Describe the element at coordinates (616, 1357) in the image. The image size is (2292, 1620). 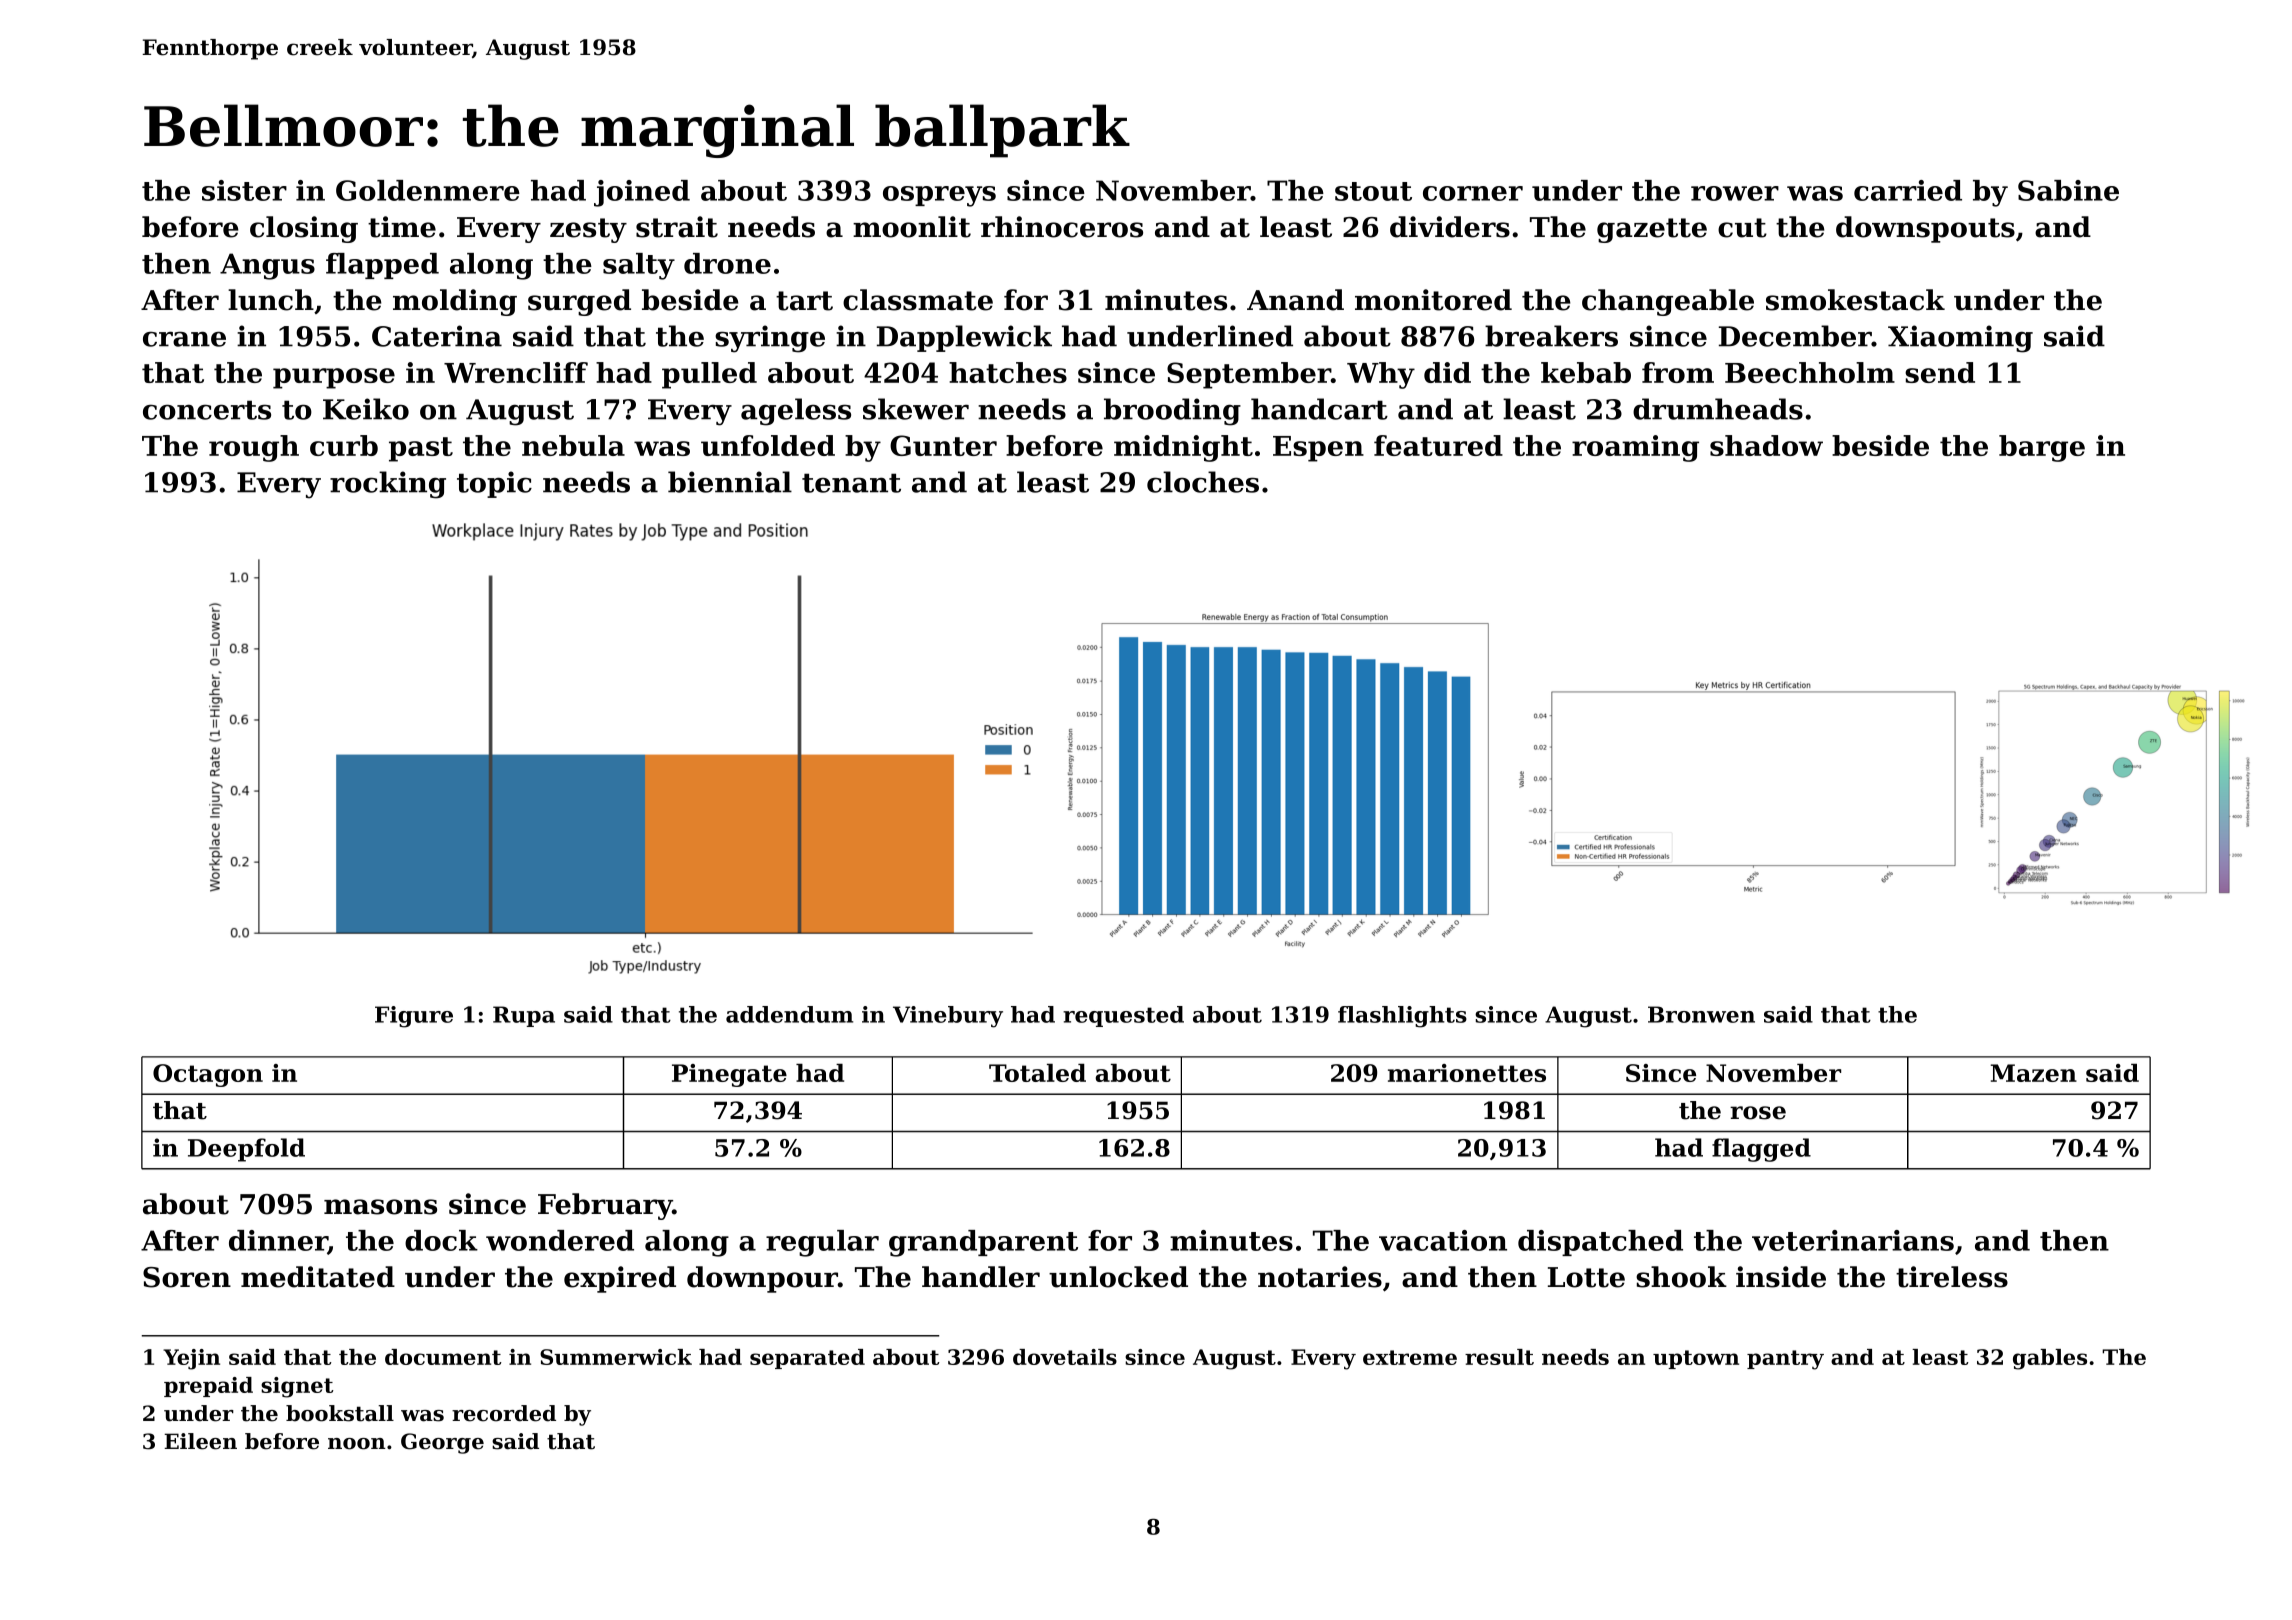
I see `Summerwick` at that location.
